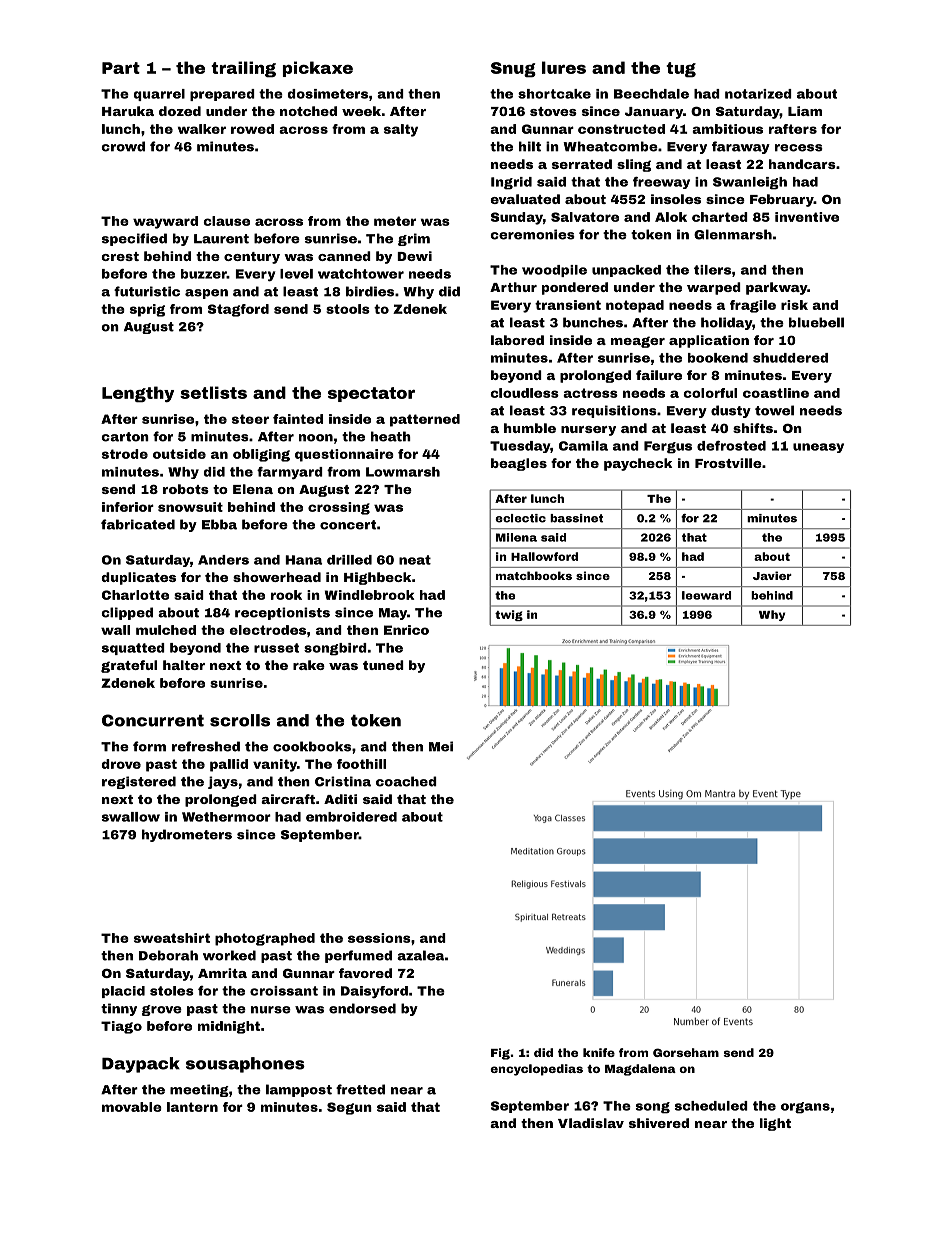  Describe the element at coordinates (414, 256) in the screenshot. I see `Dewi` at that location.
